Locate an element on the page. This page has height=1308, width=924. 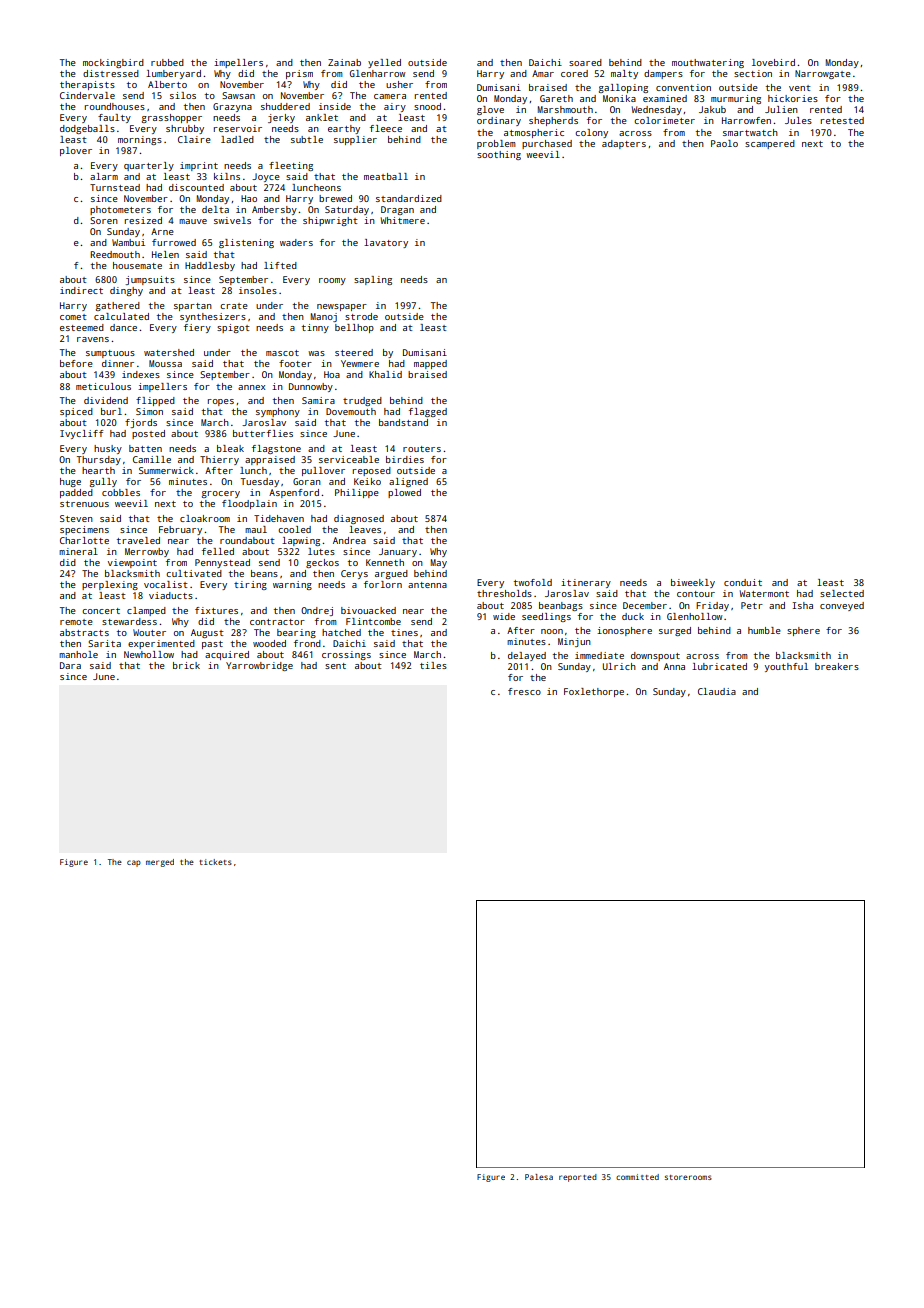
fresco is located at coordinates (524, 691).
